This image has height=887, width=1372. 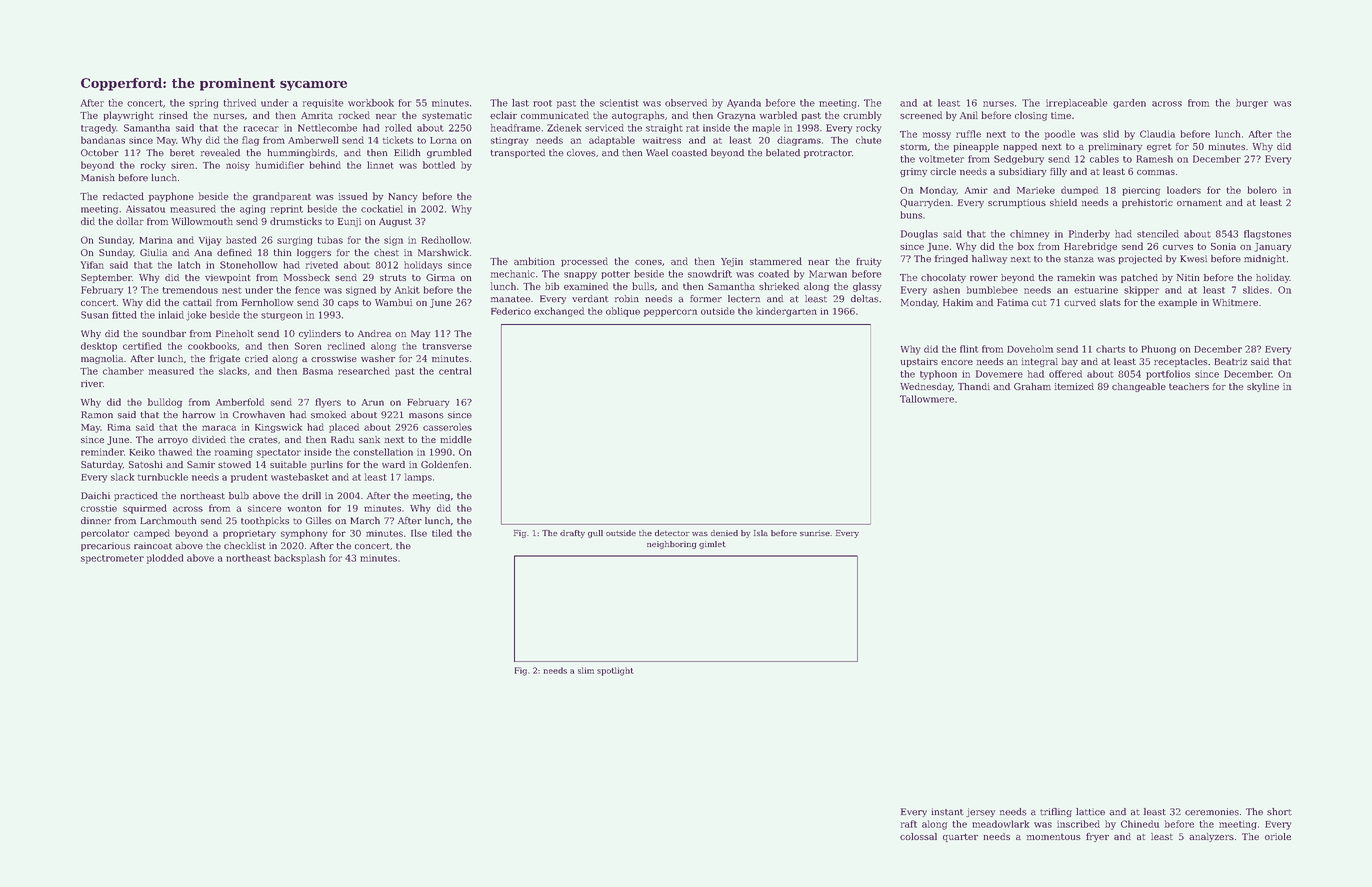 What do you see at coordinates (1273, 247) in the image?
I see `January` at bounding box center [1273, 247].
